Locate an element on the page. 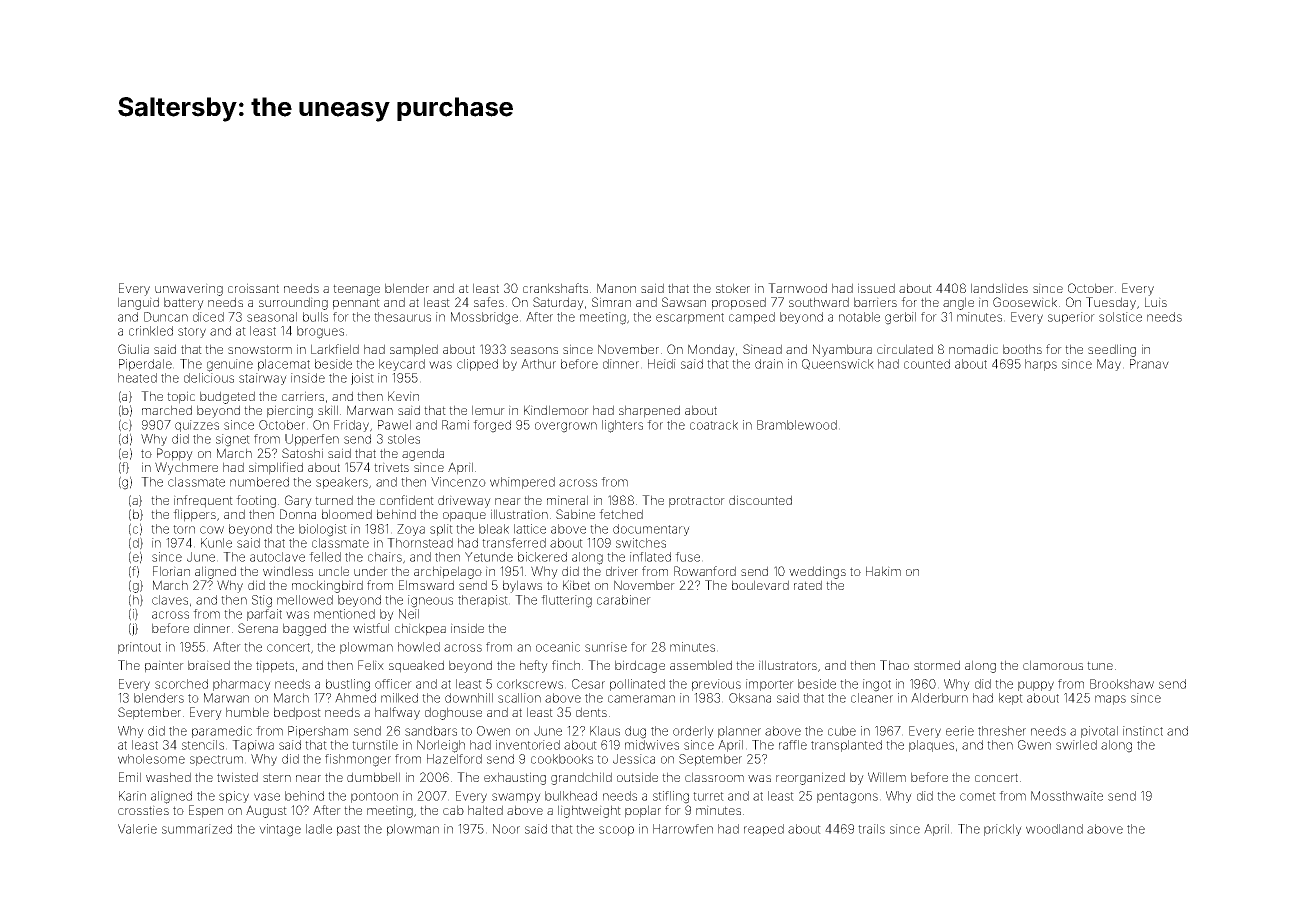  scorched is located at coordinates (181, 684).
